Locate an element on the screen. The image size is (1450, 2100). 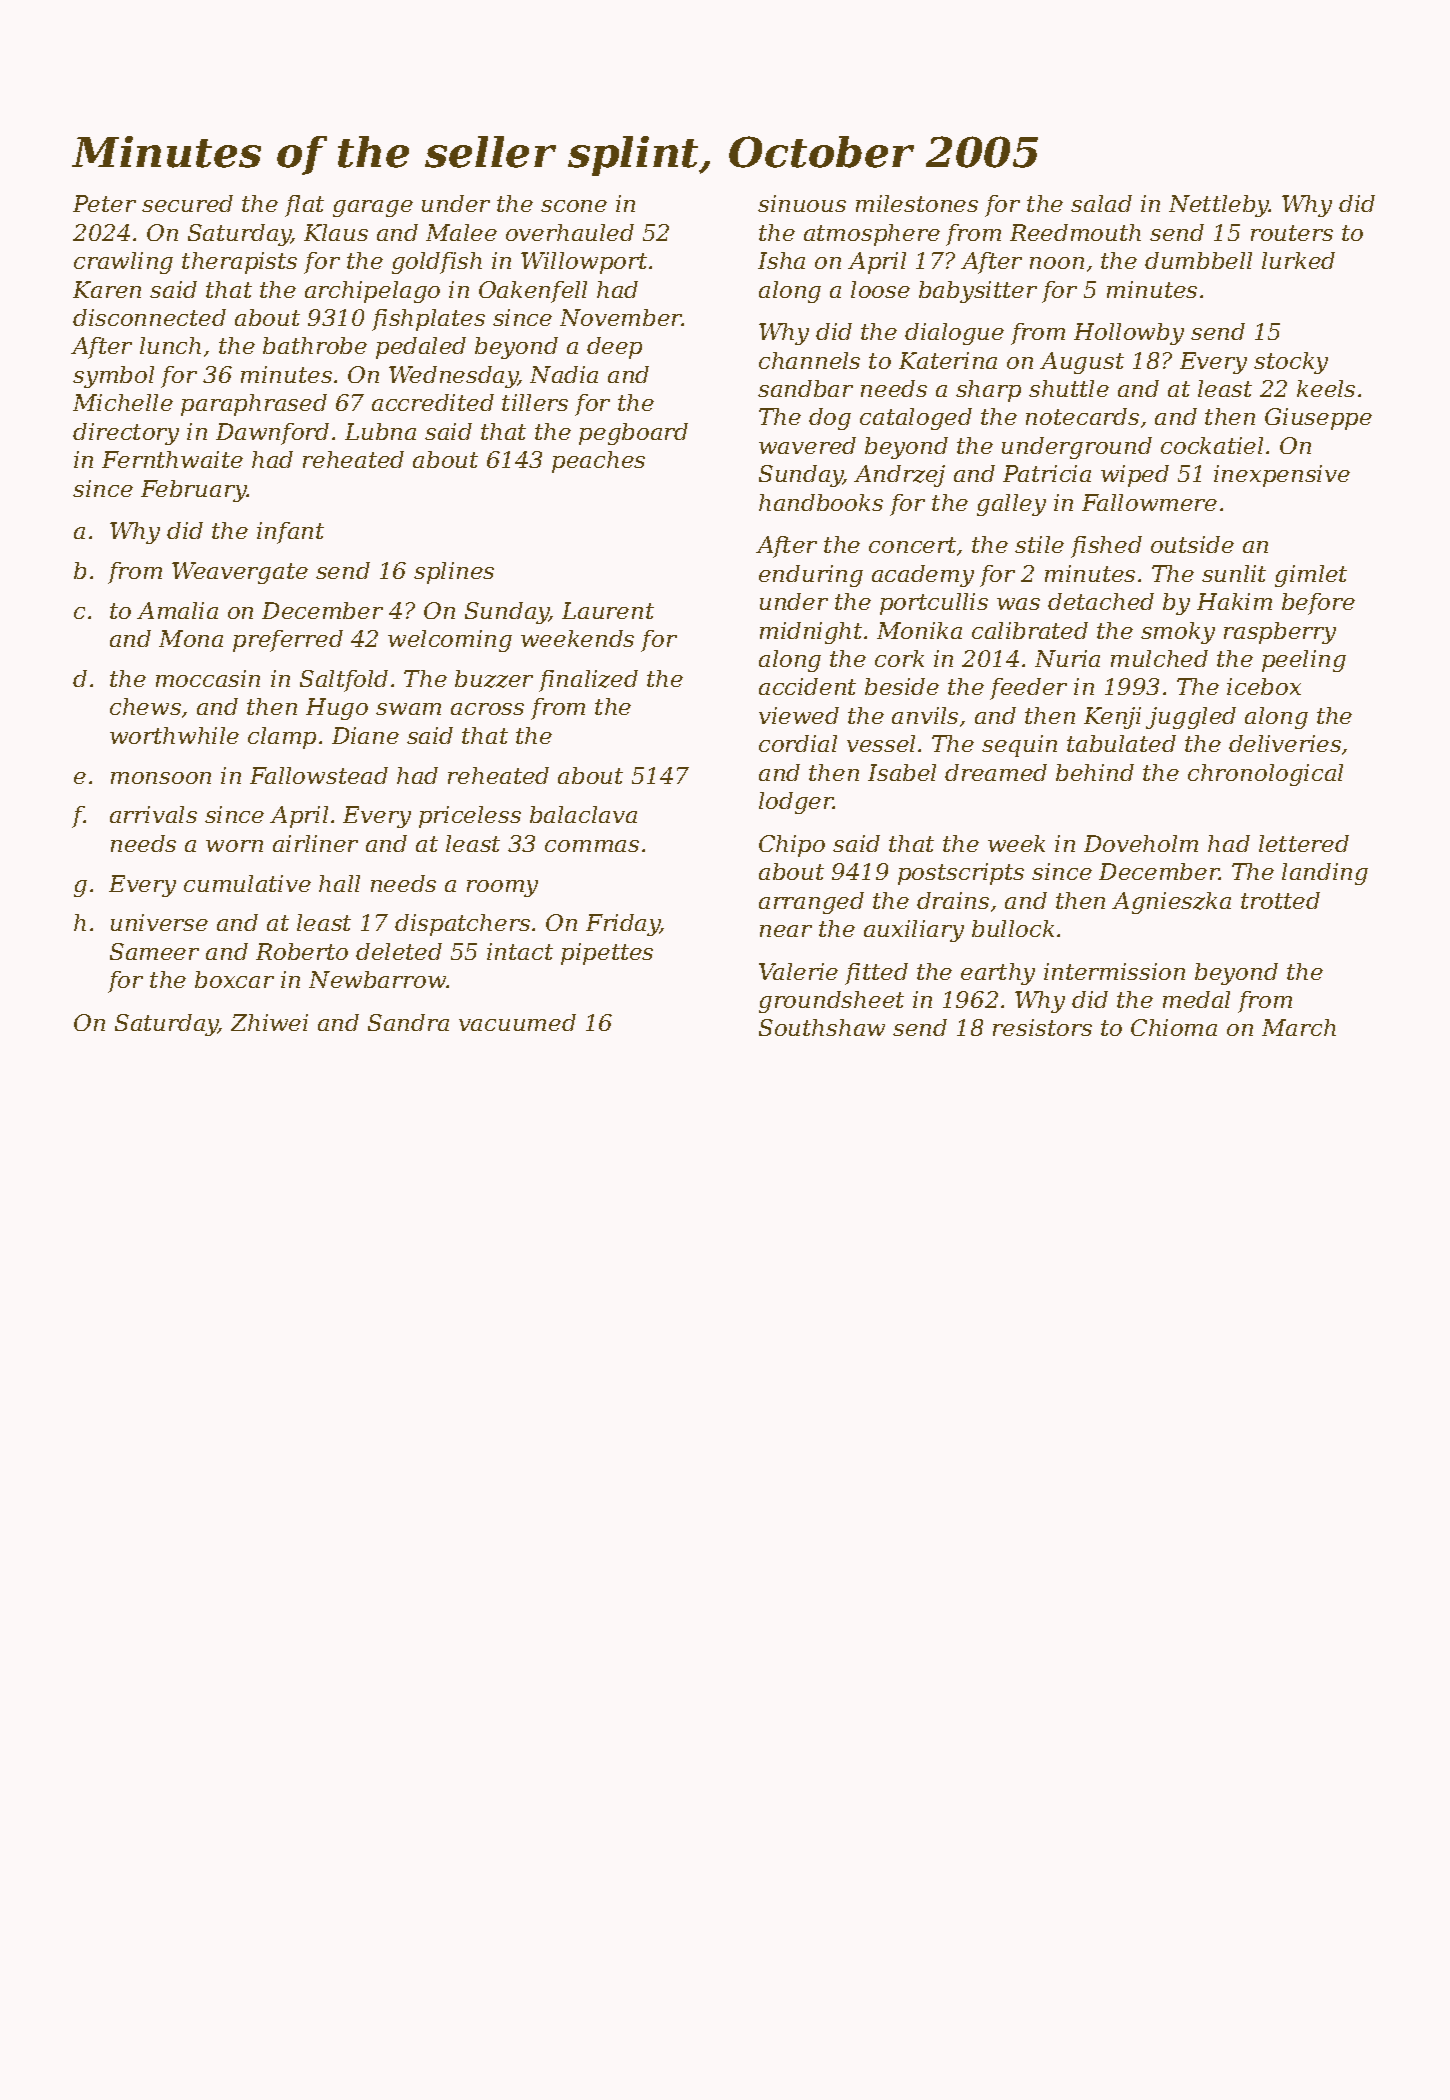
universe is located at coordinates (159, 922).
